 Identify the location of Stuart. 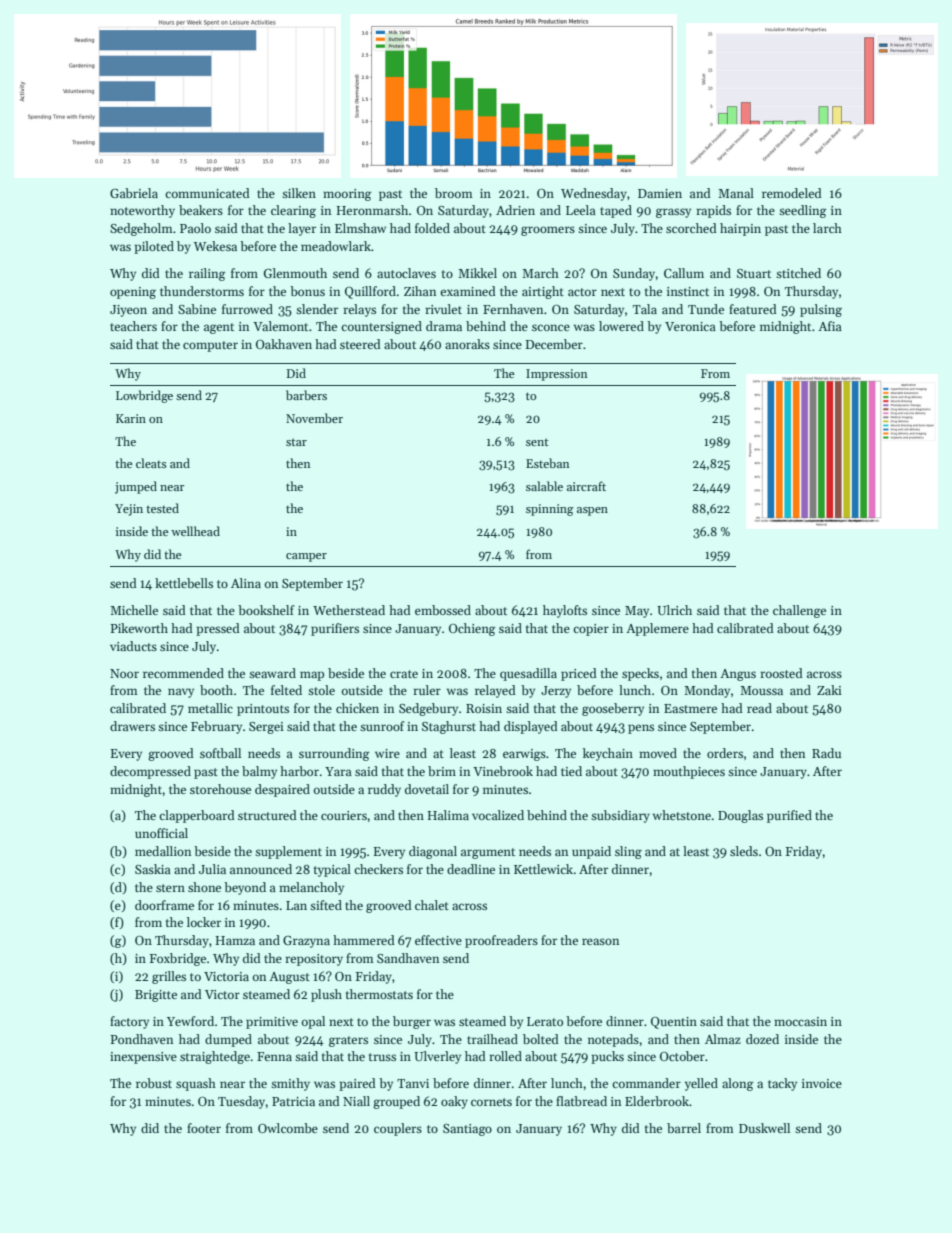
(754, 273).
